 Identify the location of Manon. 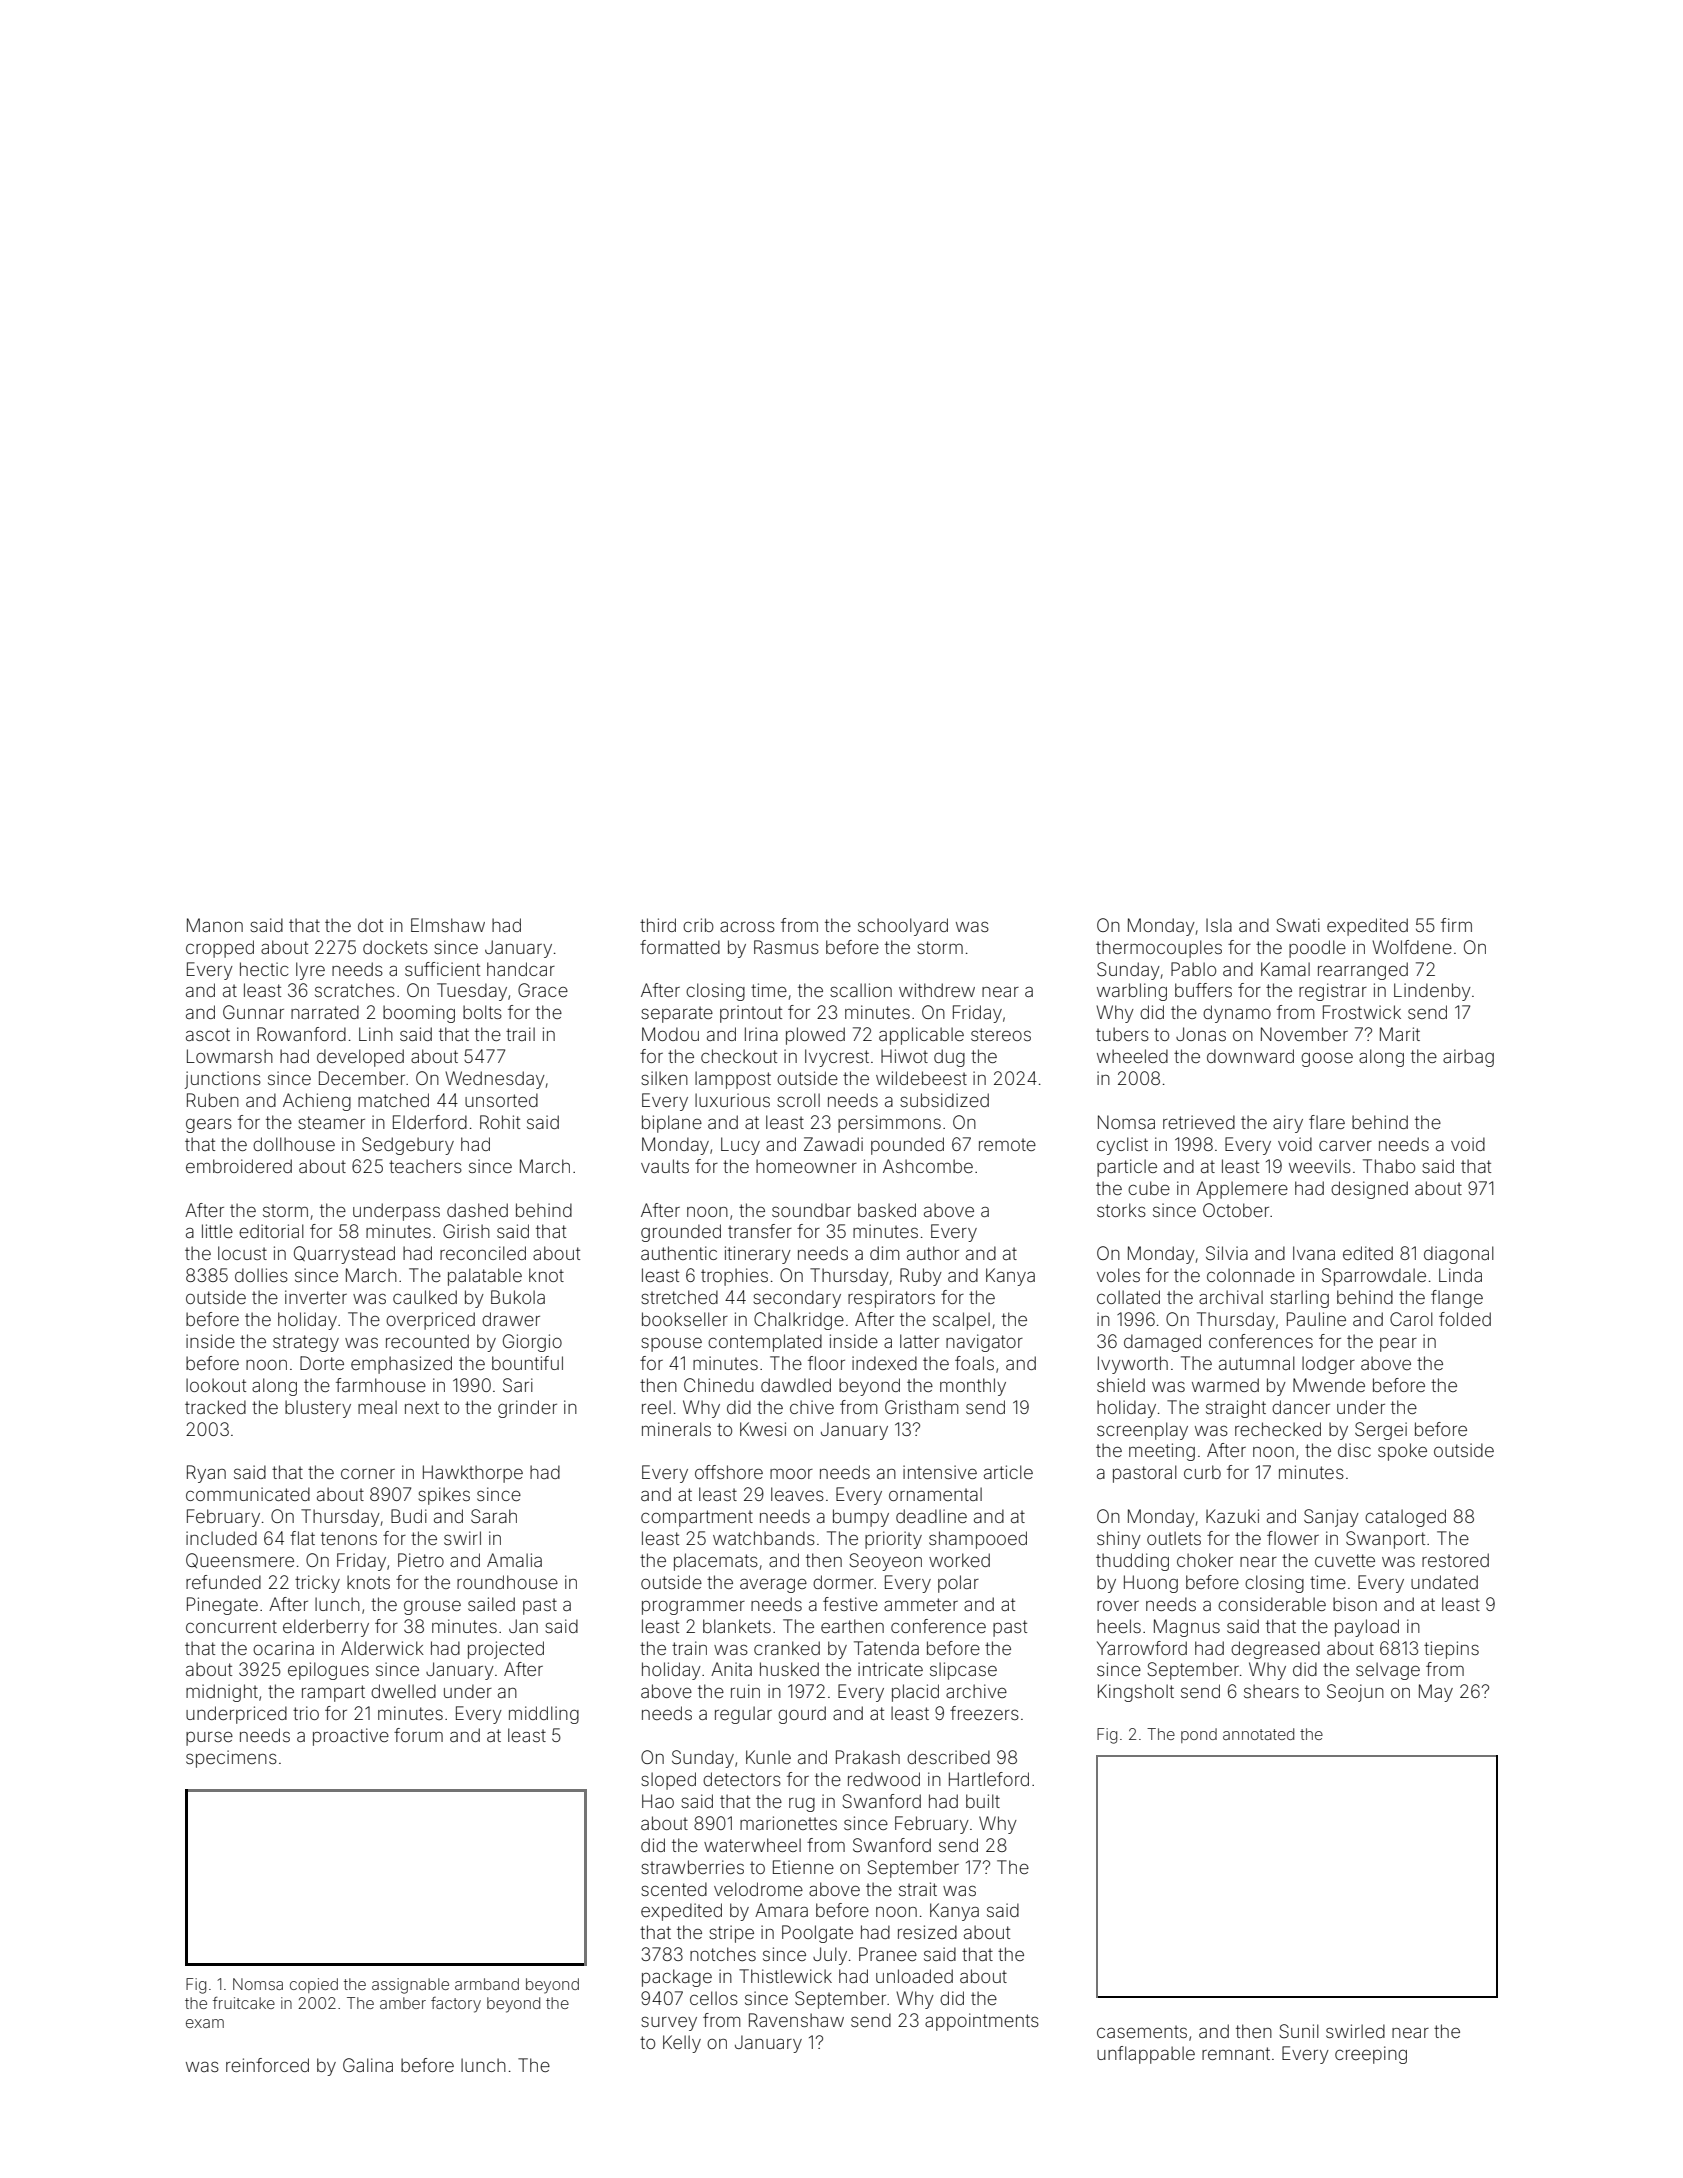
(215, 925).
